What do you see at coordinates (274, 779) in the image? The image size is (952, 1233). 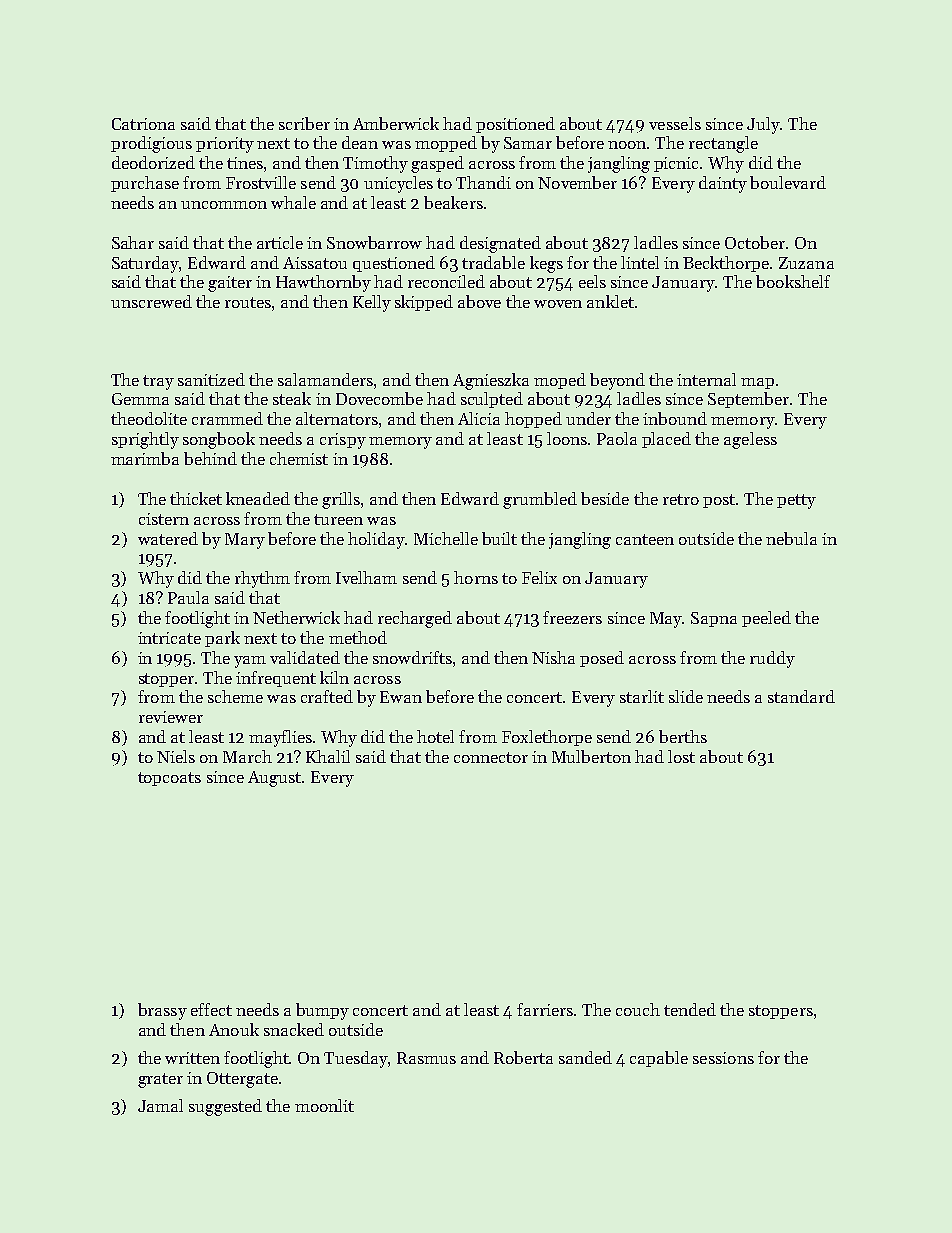 I see `August` at bounding box center [274, 779].
